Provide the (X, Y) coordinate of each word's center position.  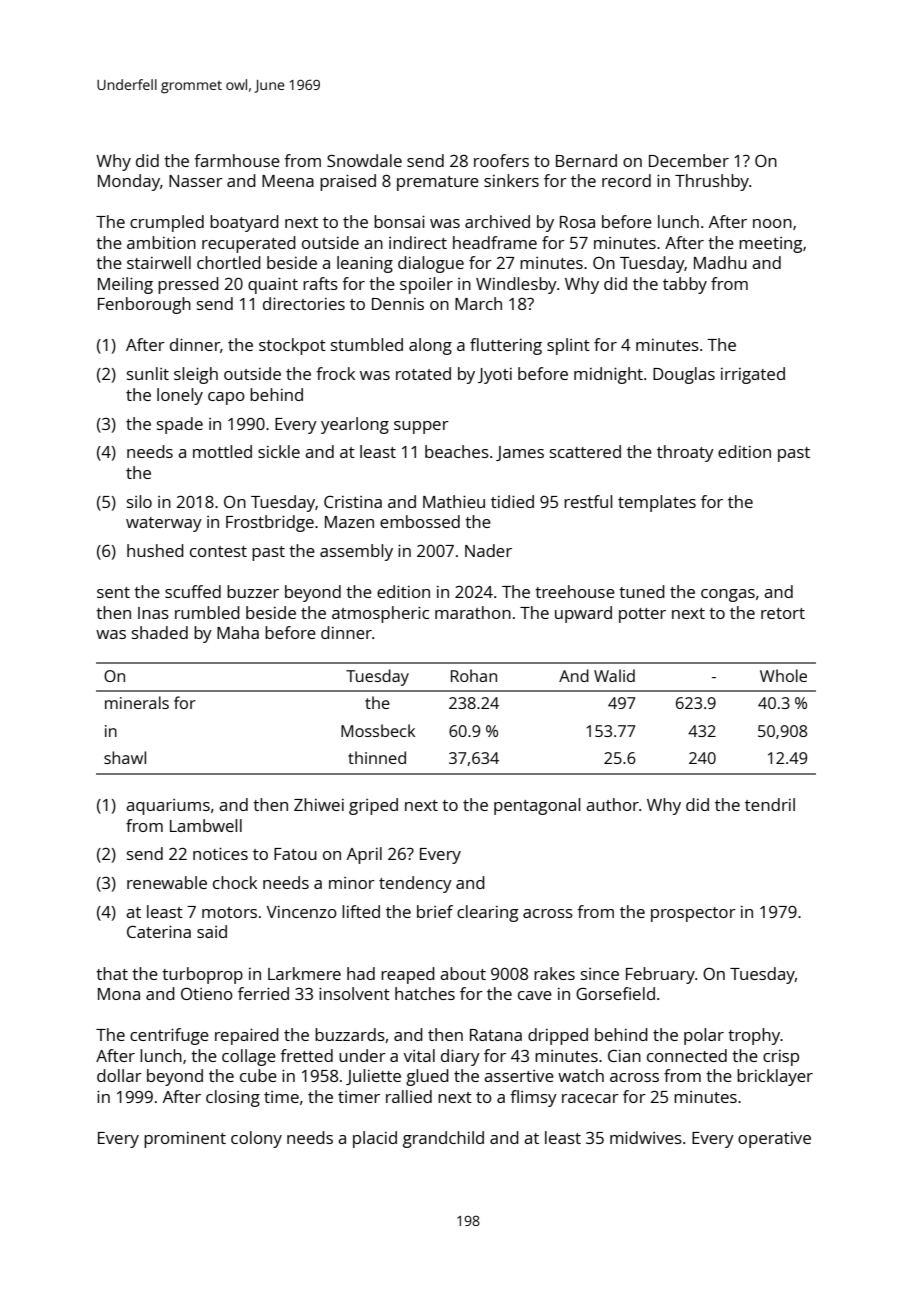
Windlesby (516, 285)
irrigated (753, 375)
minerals (137, 702)
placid (375, 1139)
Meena (288, 181)
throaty (685, 453)
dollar (119, 1075)
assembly (356, 552)
